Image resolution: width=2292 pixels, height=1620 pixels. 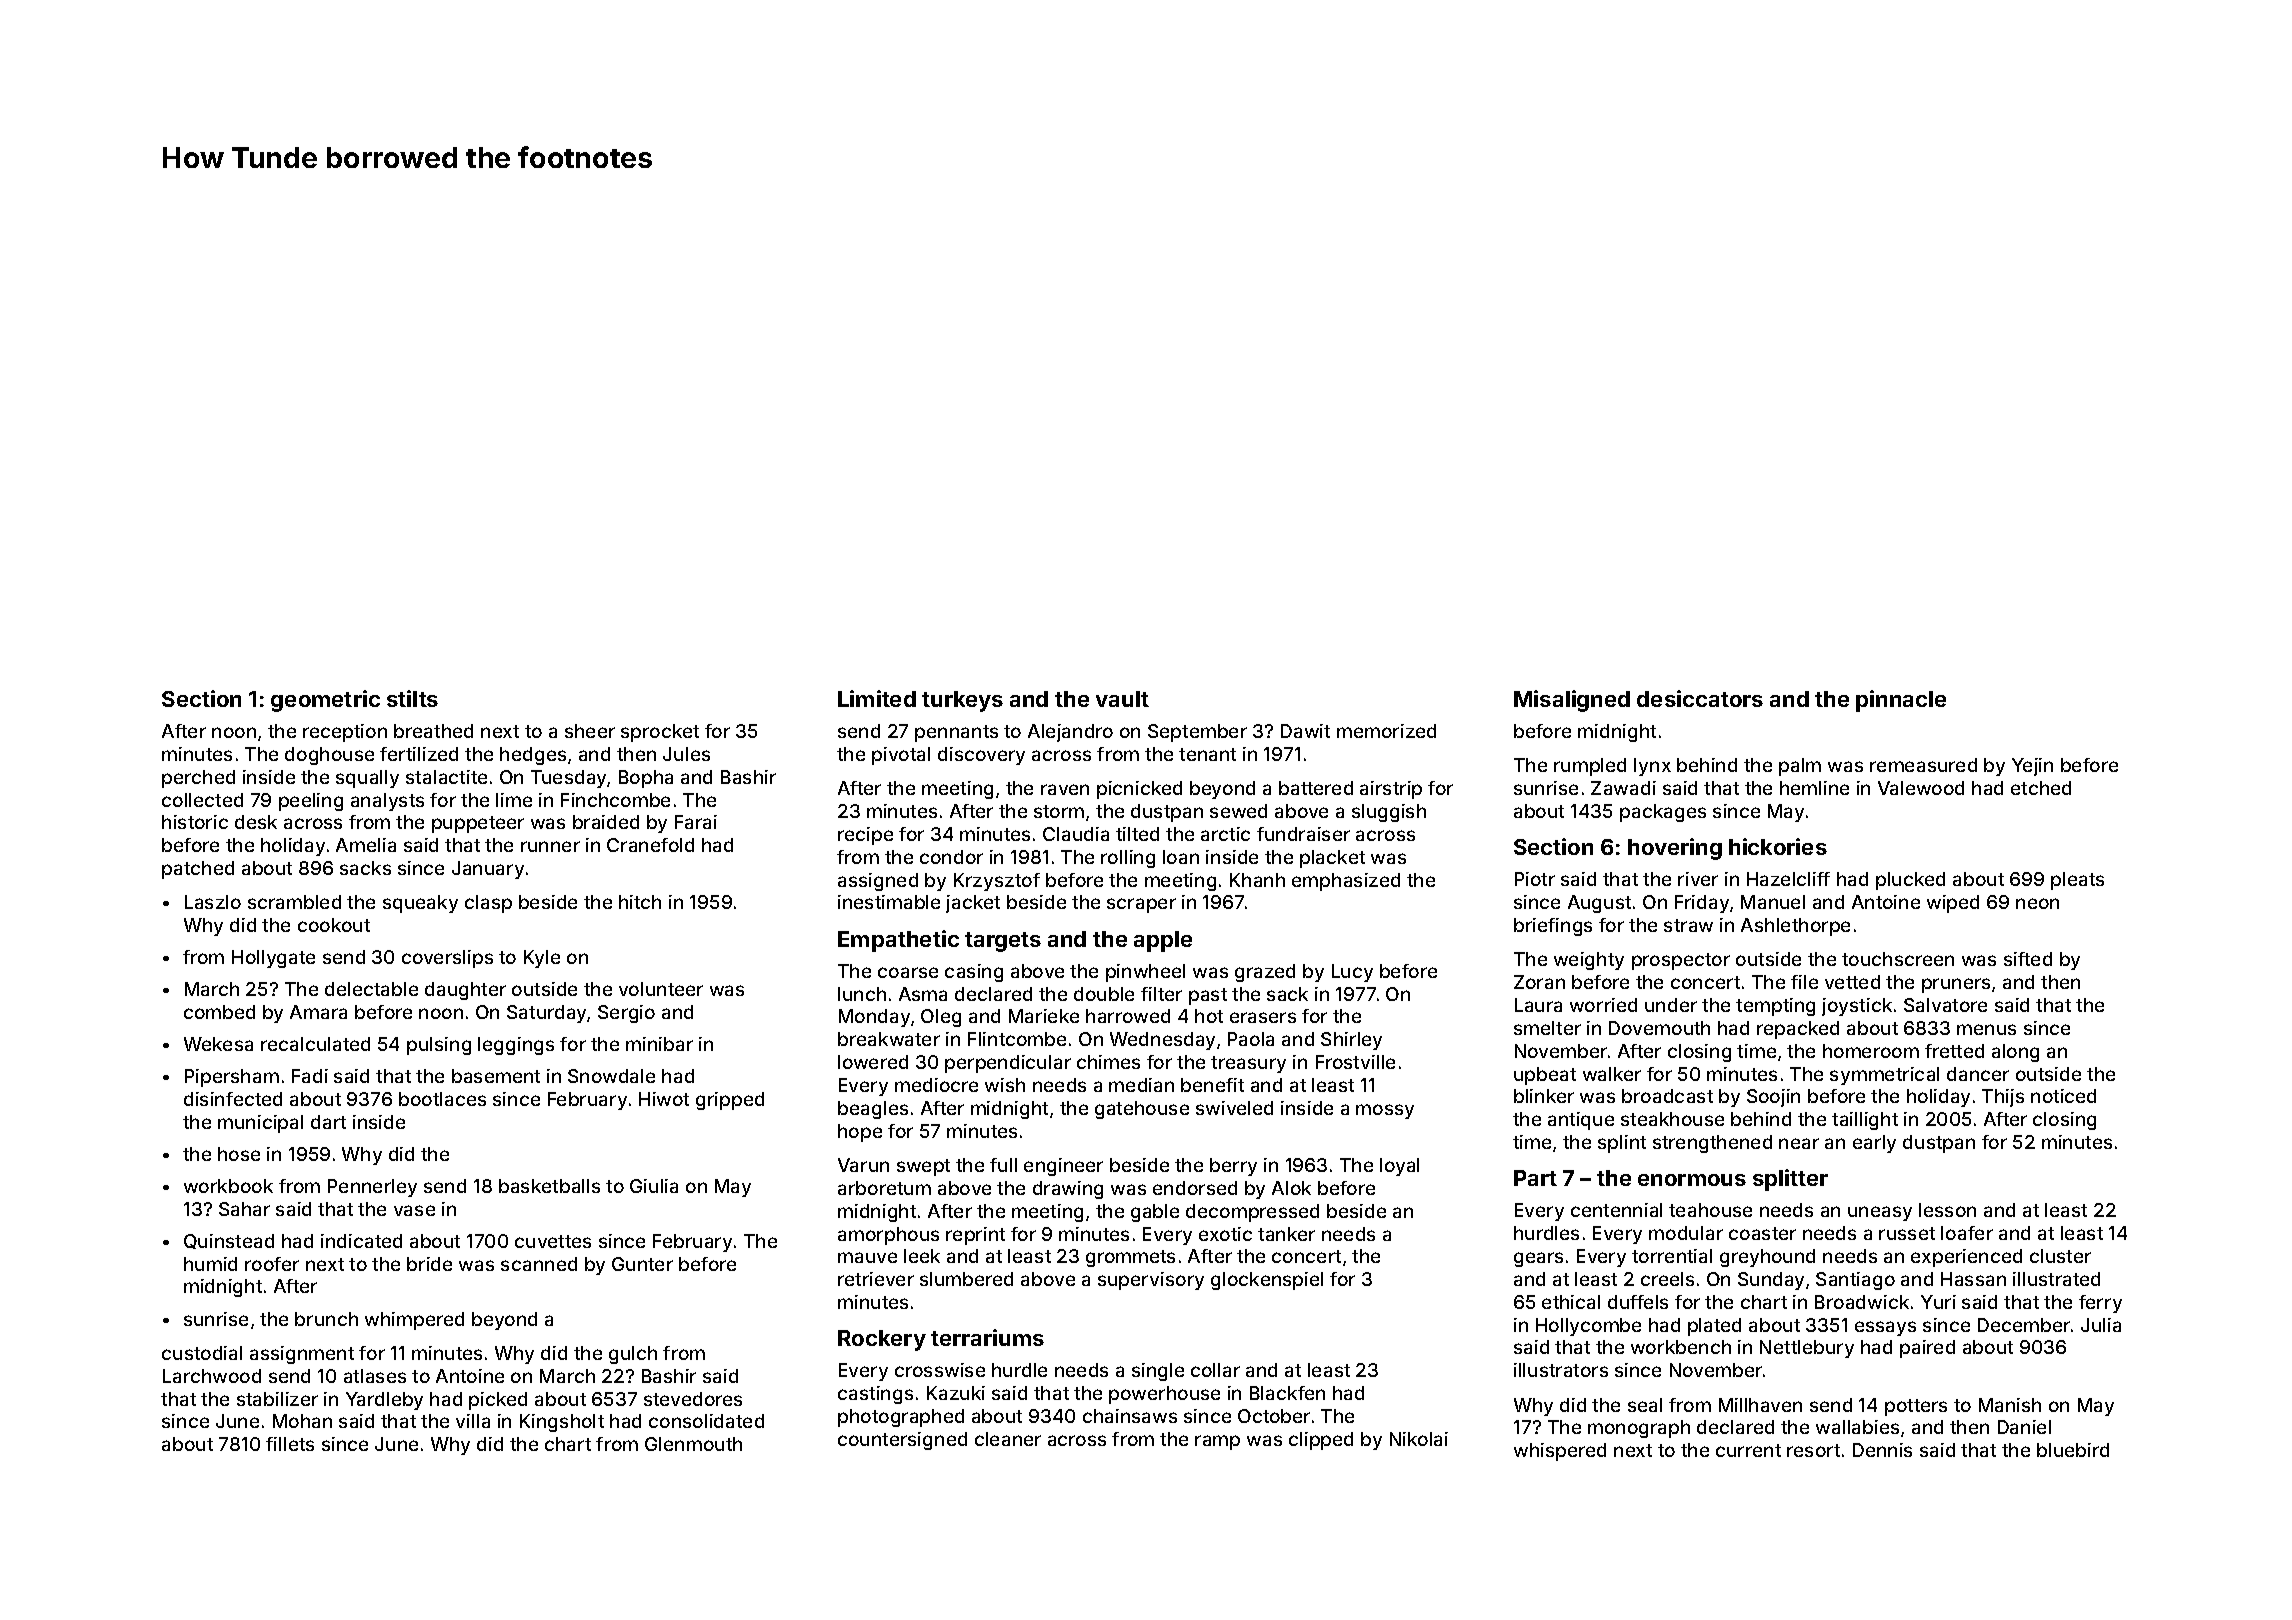 I want to click on Pennerley, so click(x=372, y=1188).
